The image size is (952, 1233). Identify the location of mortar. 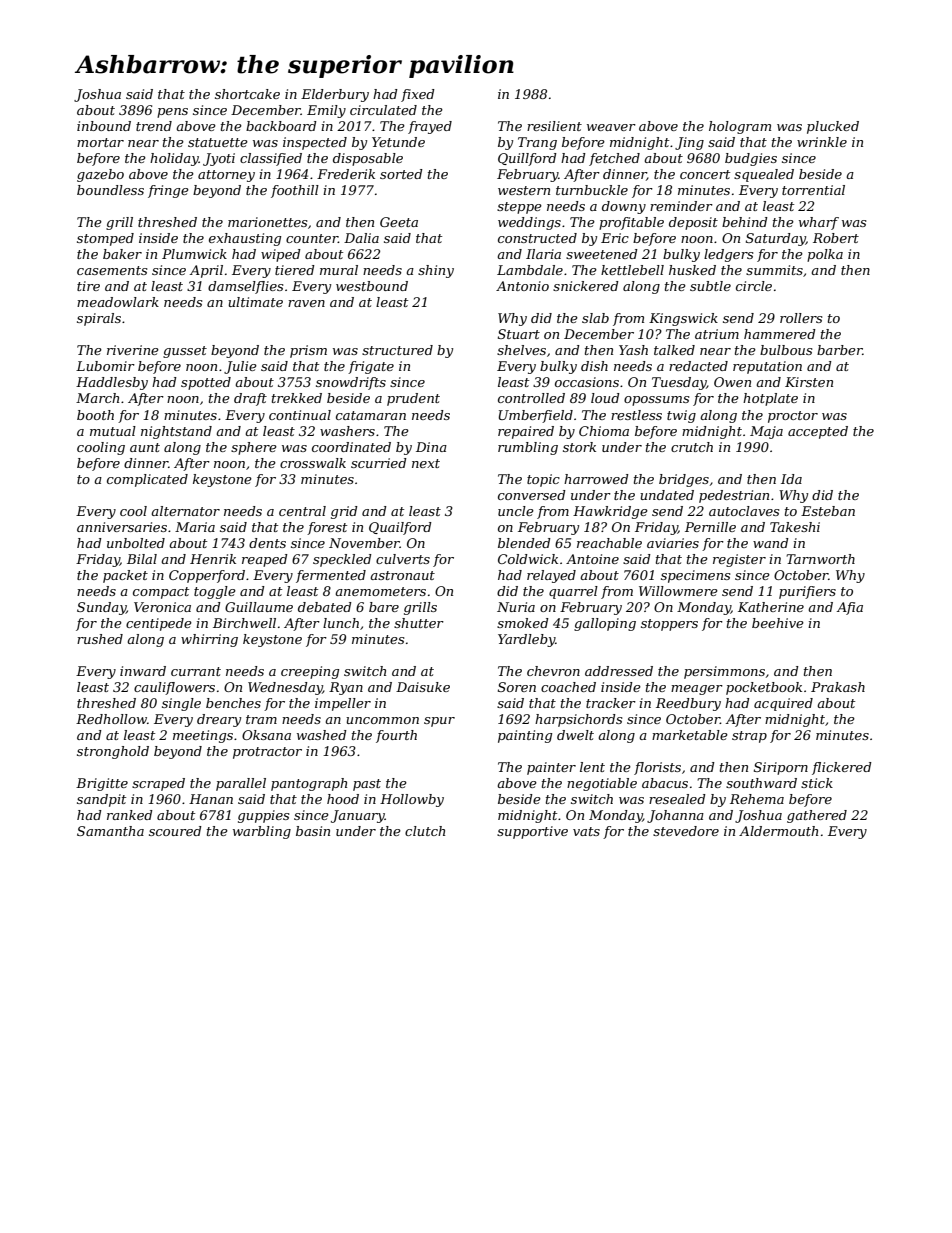
(100, 142).
